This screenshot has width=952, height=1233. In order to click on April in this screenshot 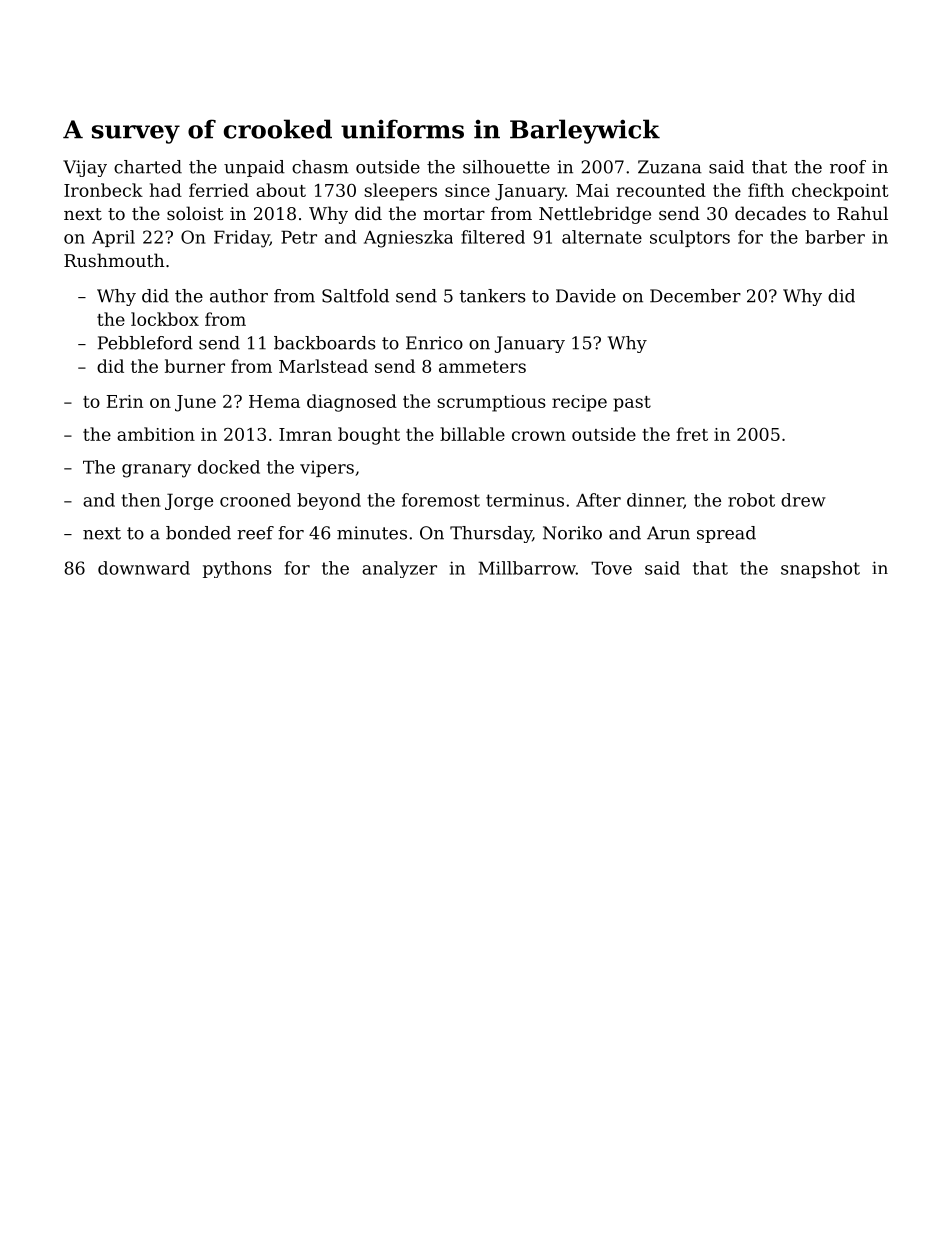, I will do `click(113, 238)`.
